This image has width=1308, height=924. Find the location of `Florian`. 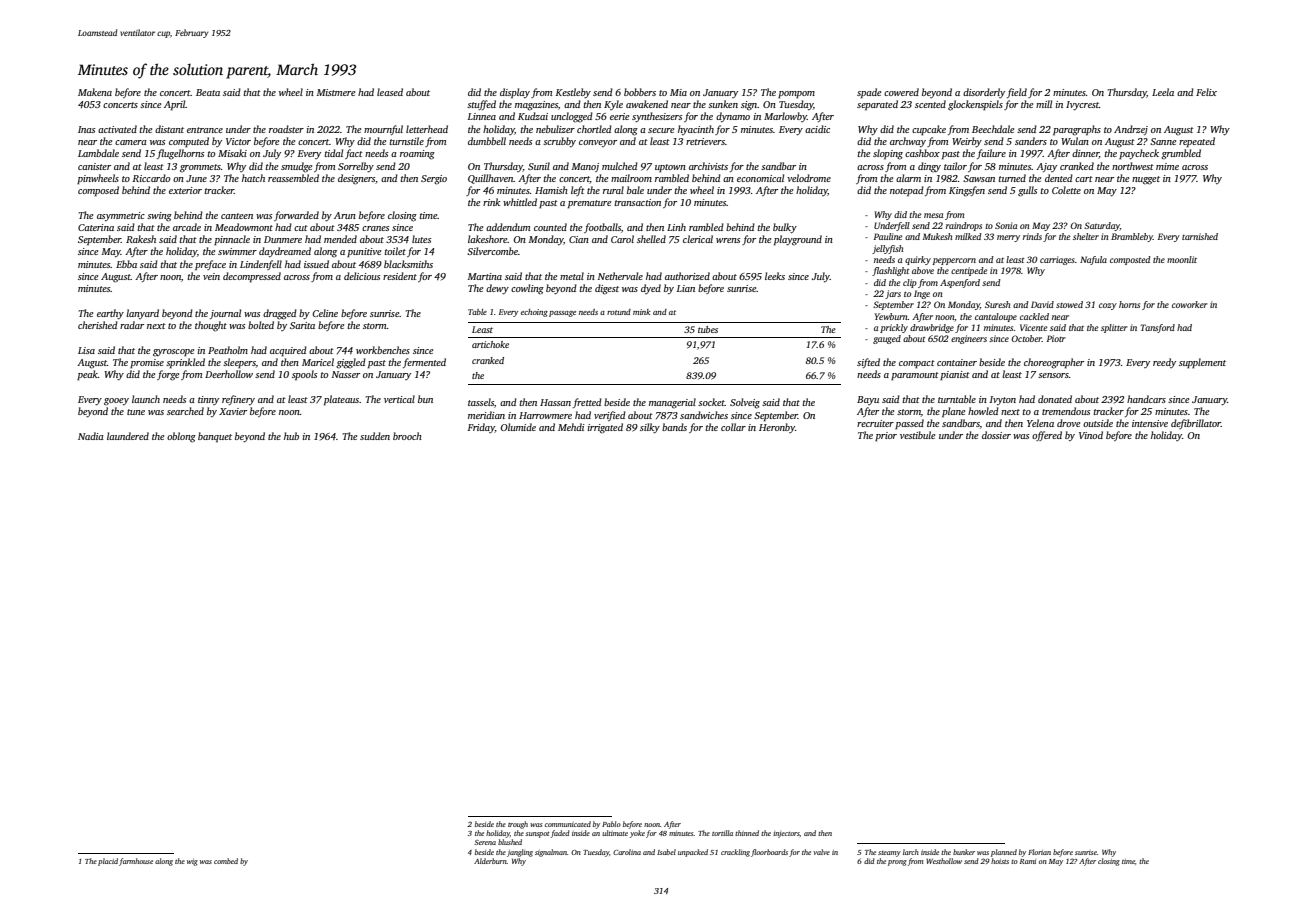

Florian is located at coordinates (1039, 852).
